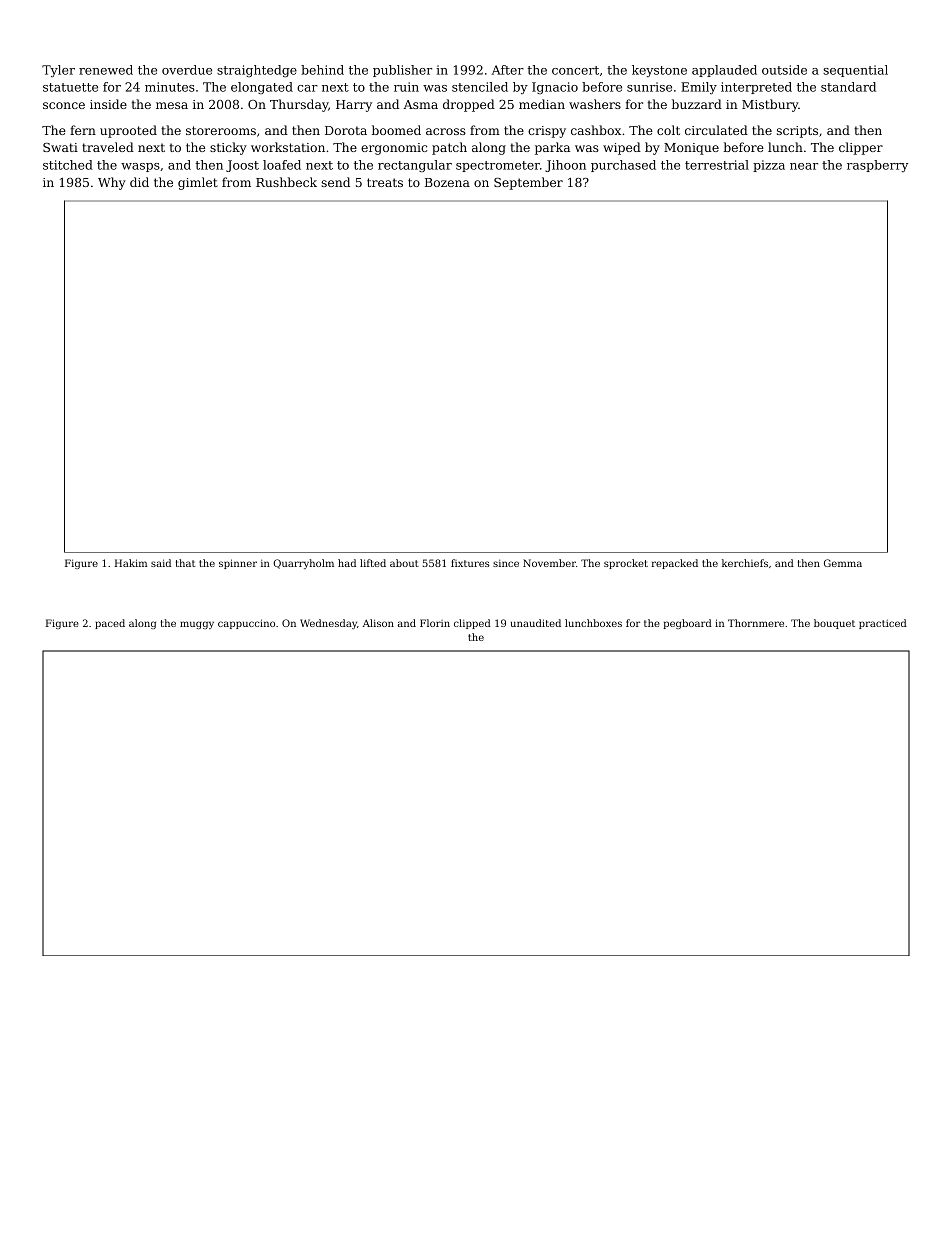 This page has height=1233, width=952. Describe the element at coordinates (542, 104) in the page. I see `median` at that location.
